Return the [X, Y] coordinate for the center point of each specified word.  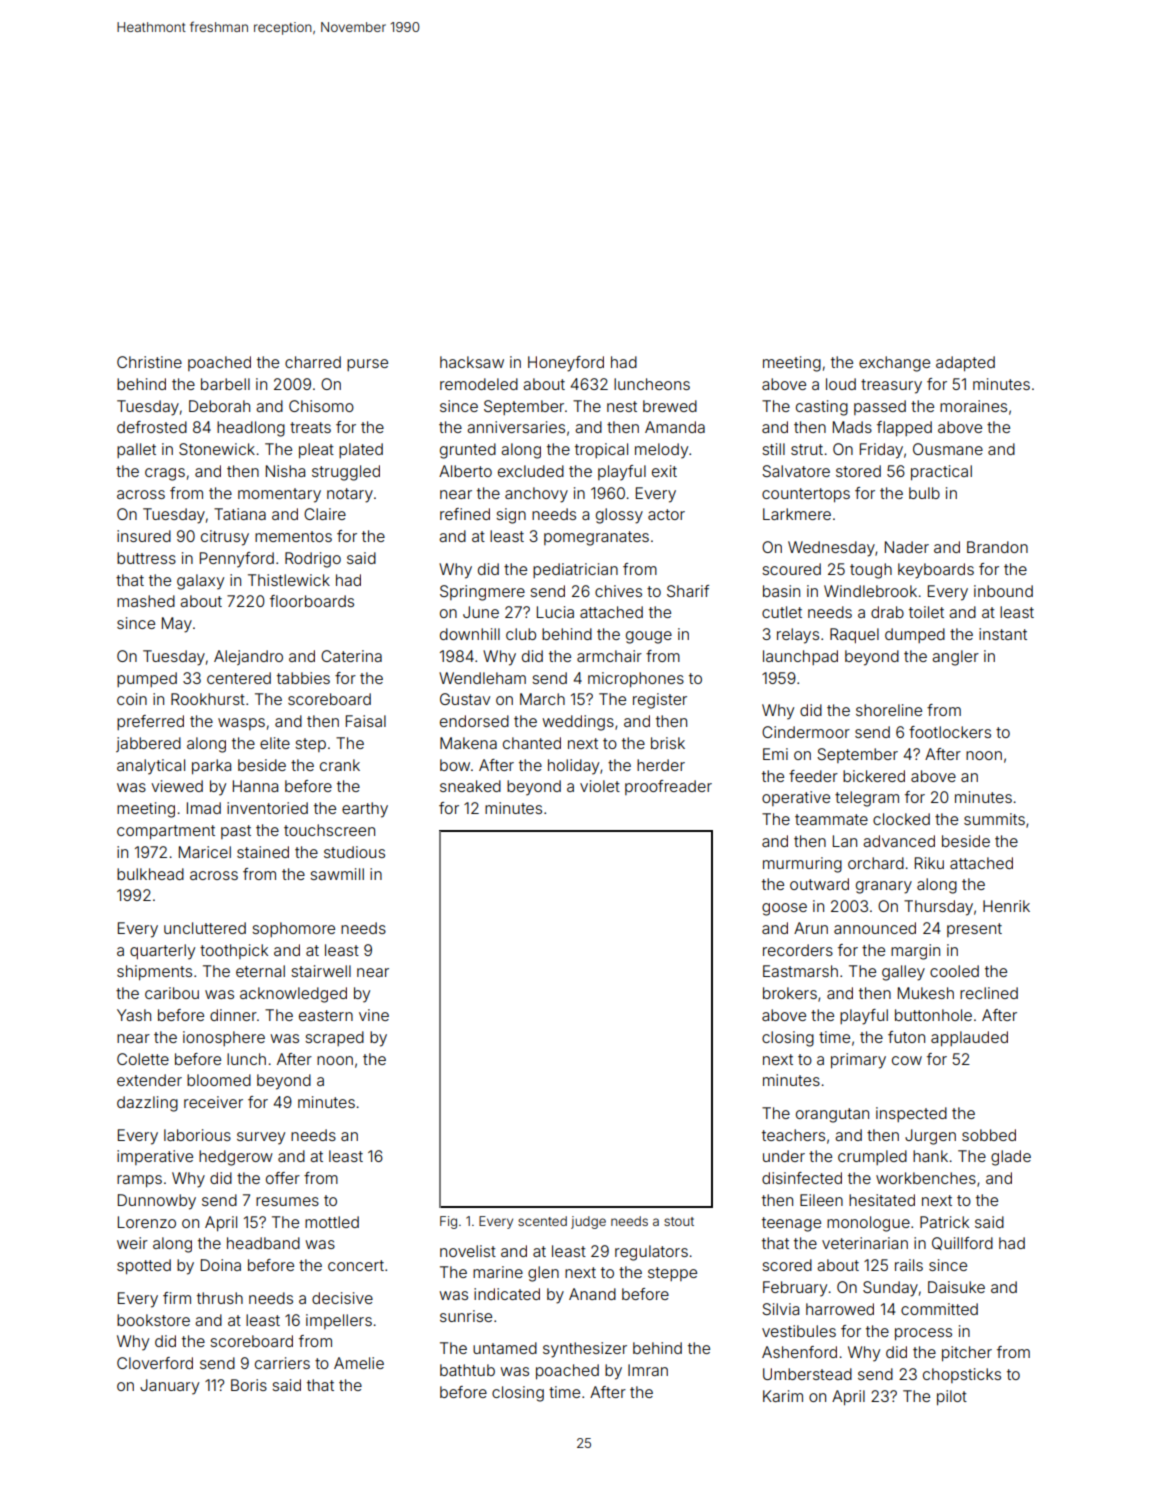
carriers [282, 1363]
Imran [648, 1370]
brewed [670, 406]
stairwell [321, 971]
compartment [166, 832]
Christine [149, 362]
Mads [852, 427]
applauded [969, 1038]
